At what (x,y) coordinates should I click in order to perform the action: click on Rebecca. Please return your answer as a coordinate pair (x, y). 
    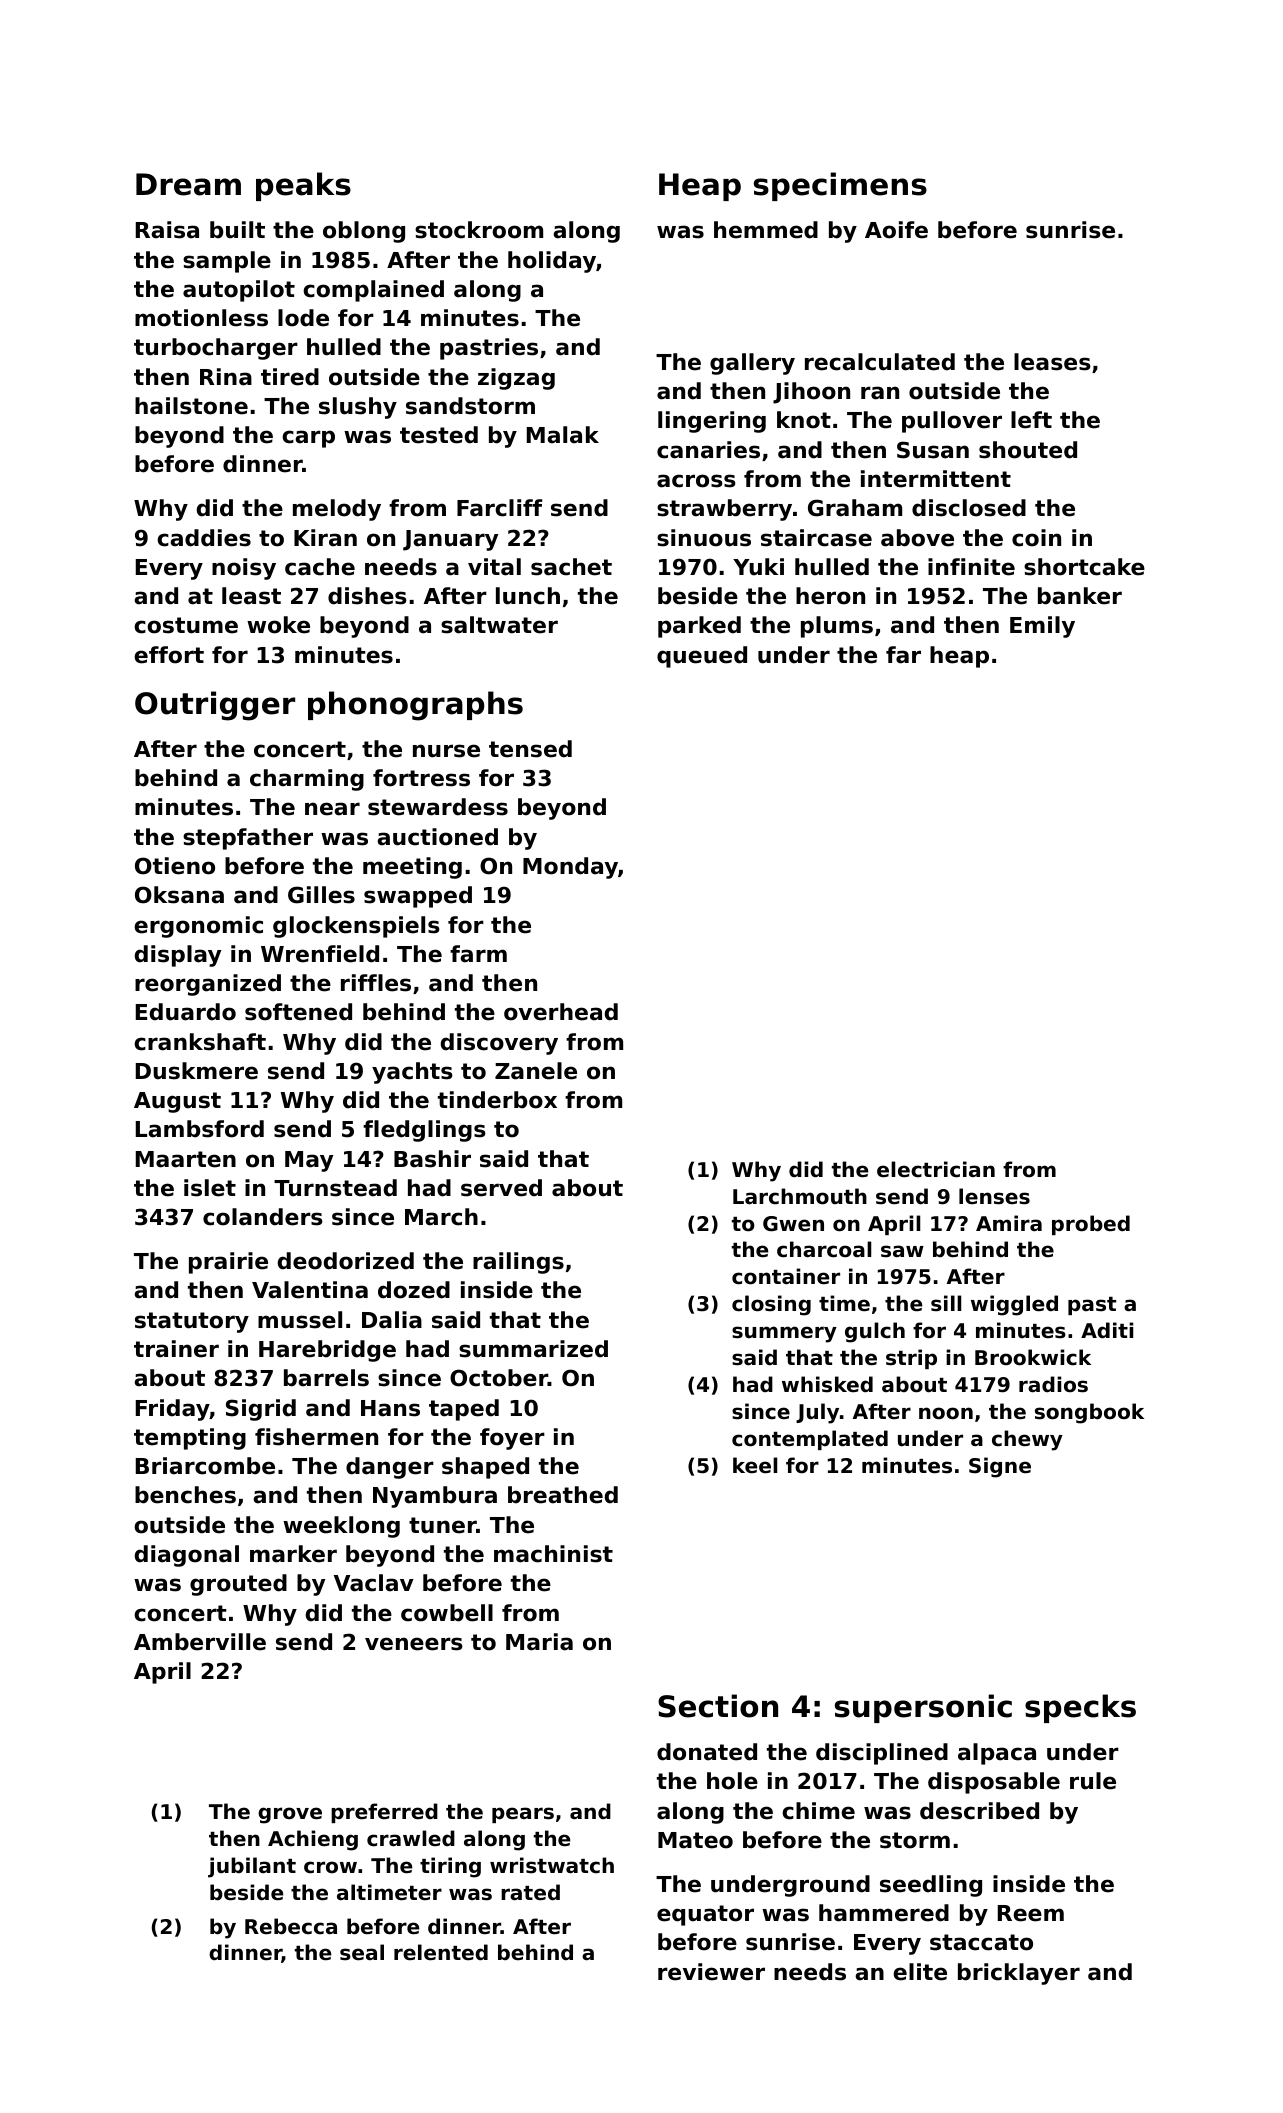
    Looking at the image, I should click on (291, 1926).
